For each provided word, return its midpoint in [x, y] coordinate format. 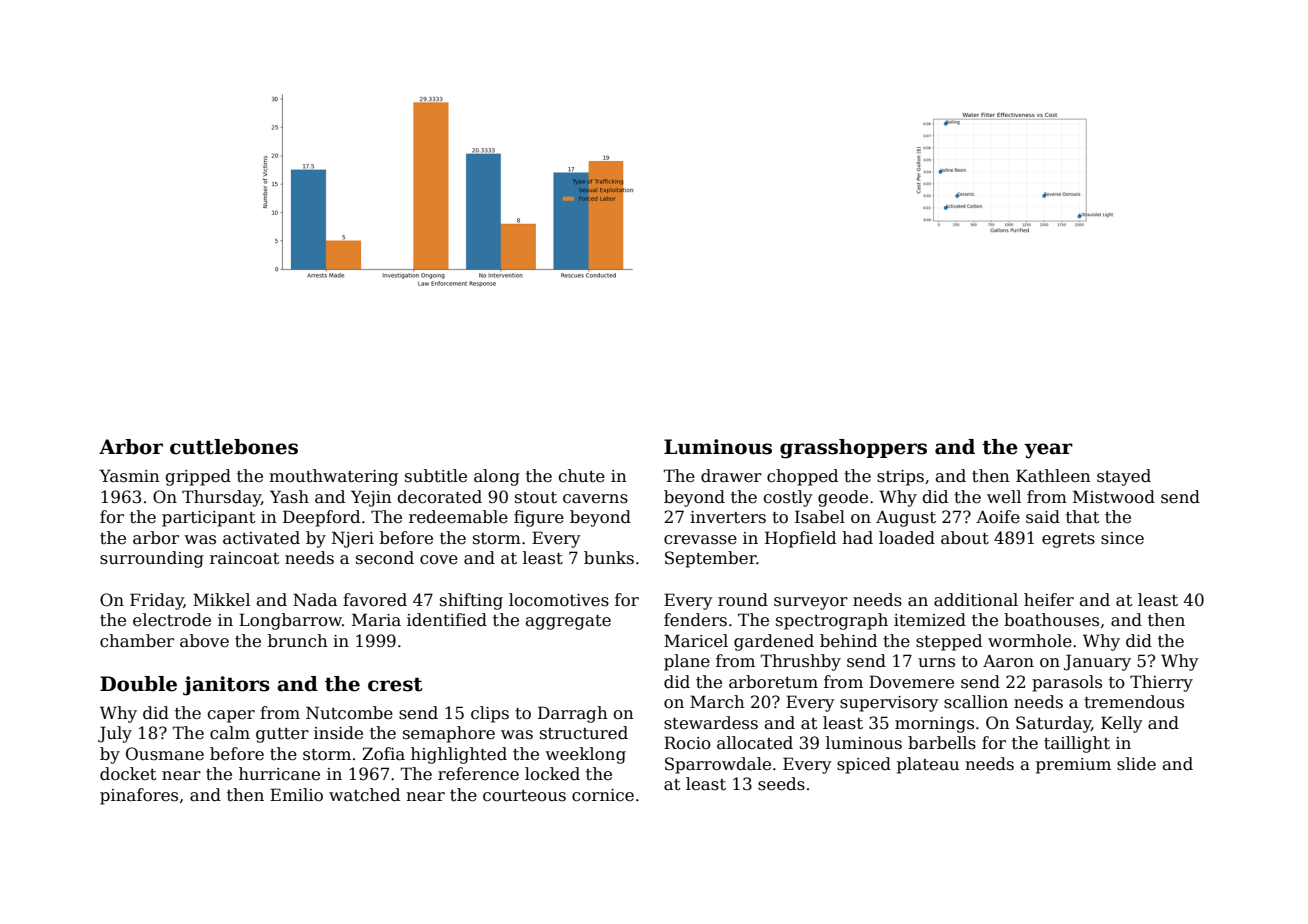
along [497, 477]
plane [687, 662]
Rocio [687, 743]
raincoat [245, 558]
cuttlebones [234, 447]
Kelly [1122, 724]
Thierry [1161, 683]
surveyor [811, 603]
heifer [1049, 600]
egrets [1068, 540]
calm [230, 733]
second [385, 558]
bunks [609, 558]
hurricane [279, 774]
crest [395, 684]
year [1048, 451]
